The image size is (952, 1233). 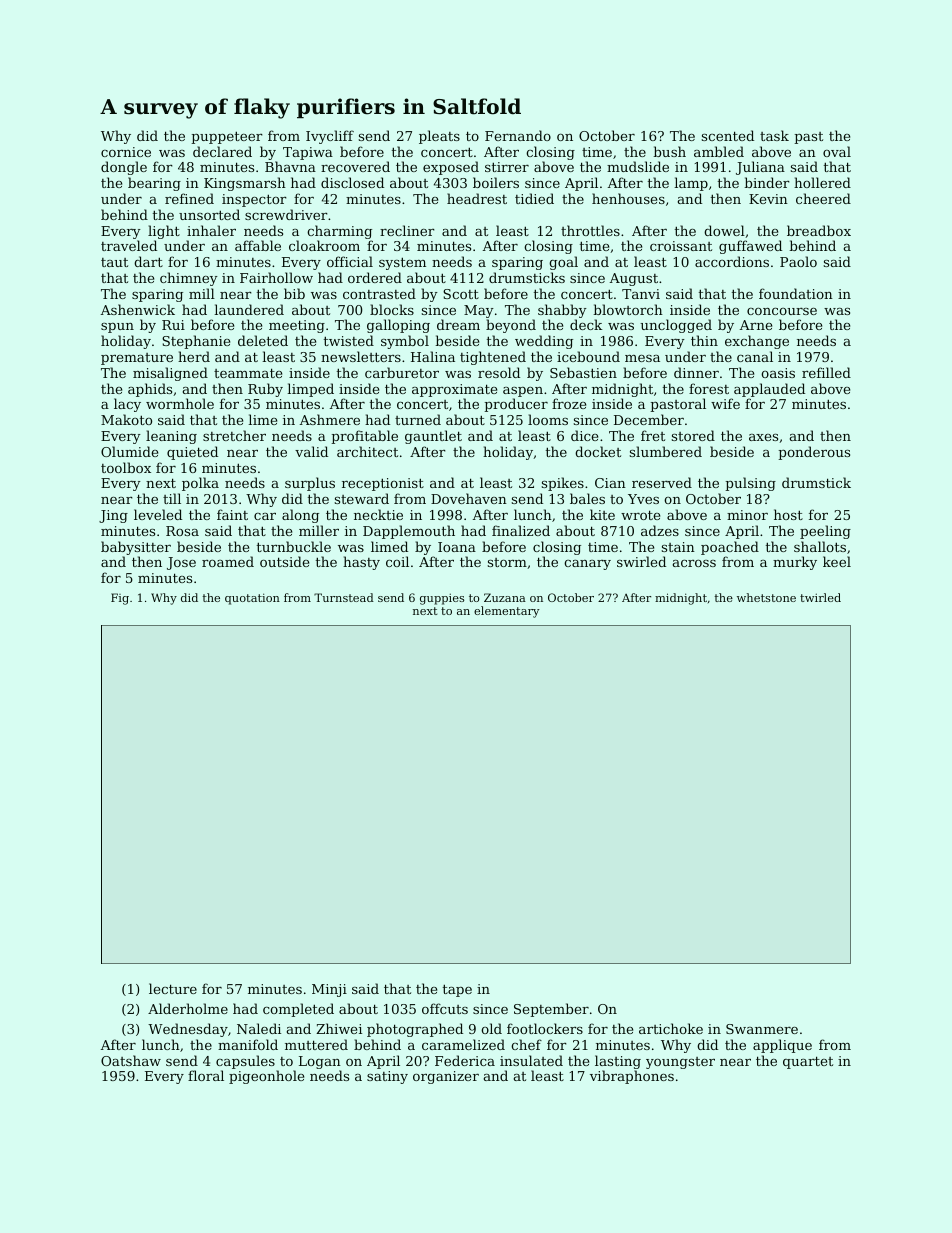 What do you see at coordinates (782, 311) in the page?
I see `concourse` at bounding box center [782, 311].
